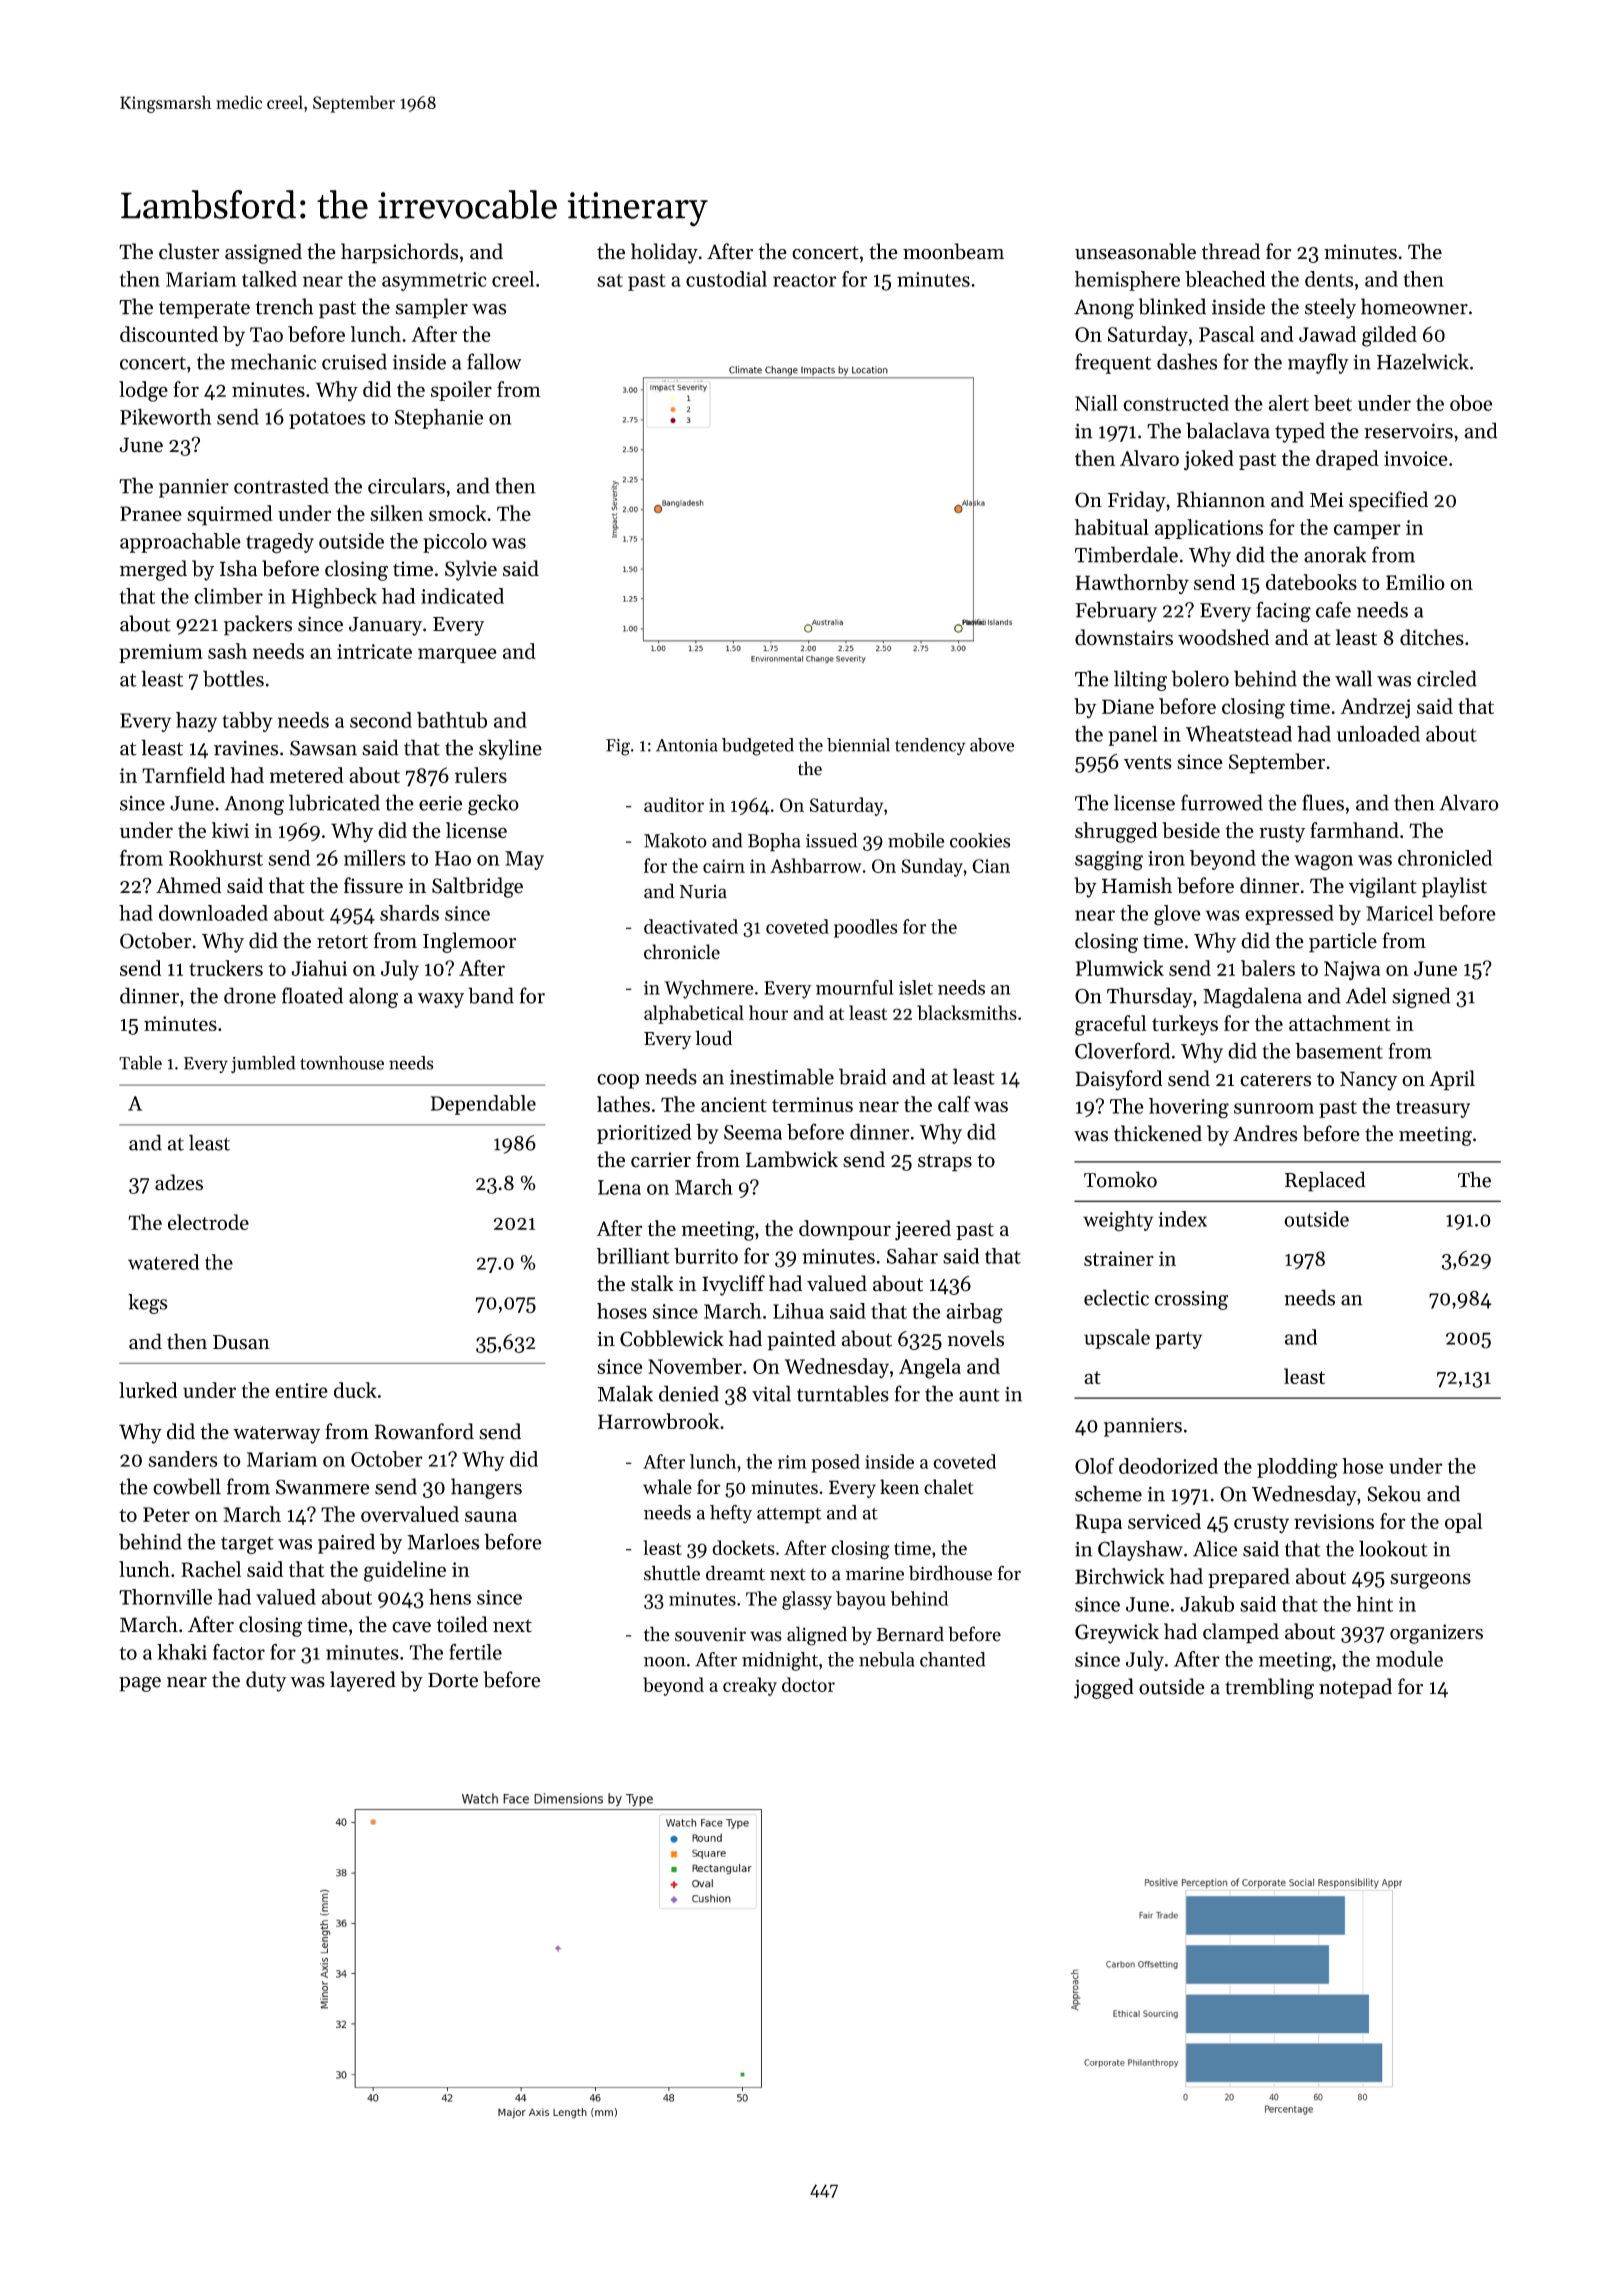 This screenshot has width=1620, height=2292. What do you see at coordinates (1135, 251) in the screenshot?
I see `unseasonable` at bounding box center [1135, 251].
